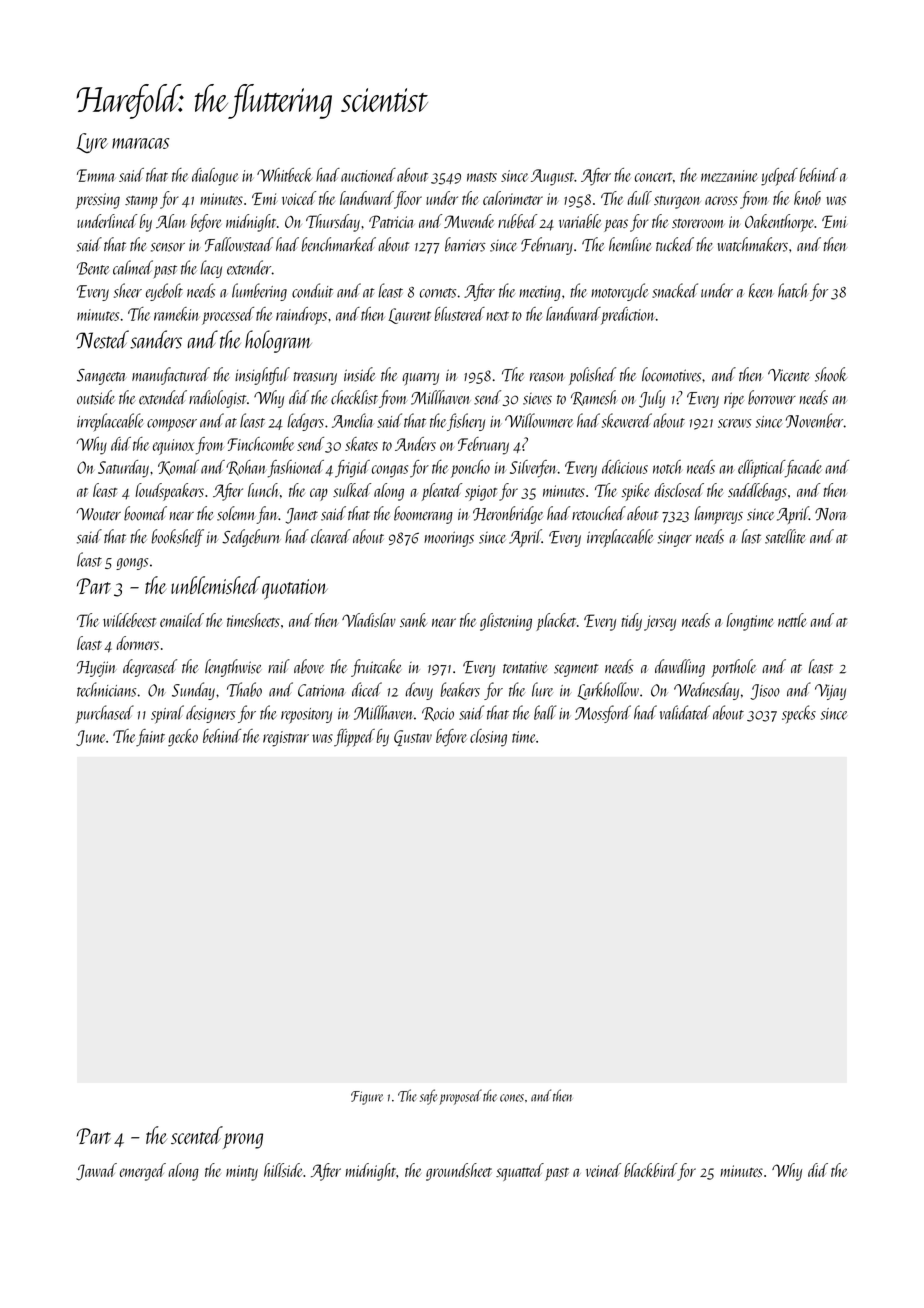 The image size is (924, 1308). Describe the element at coordinates (512, 1098) in the screenshot. I see `cones` at that location.
